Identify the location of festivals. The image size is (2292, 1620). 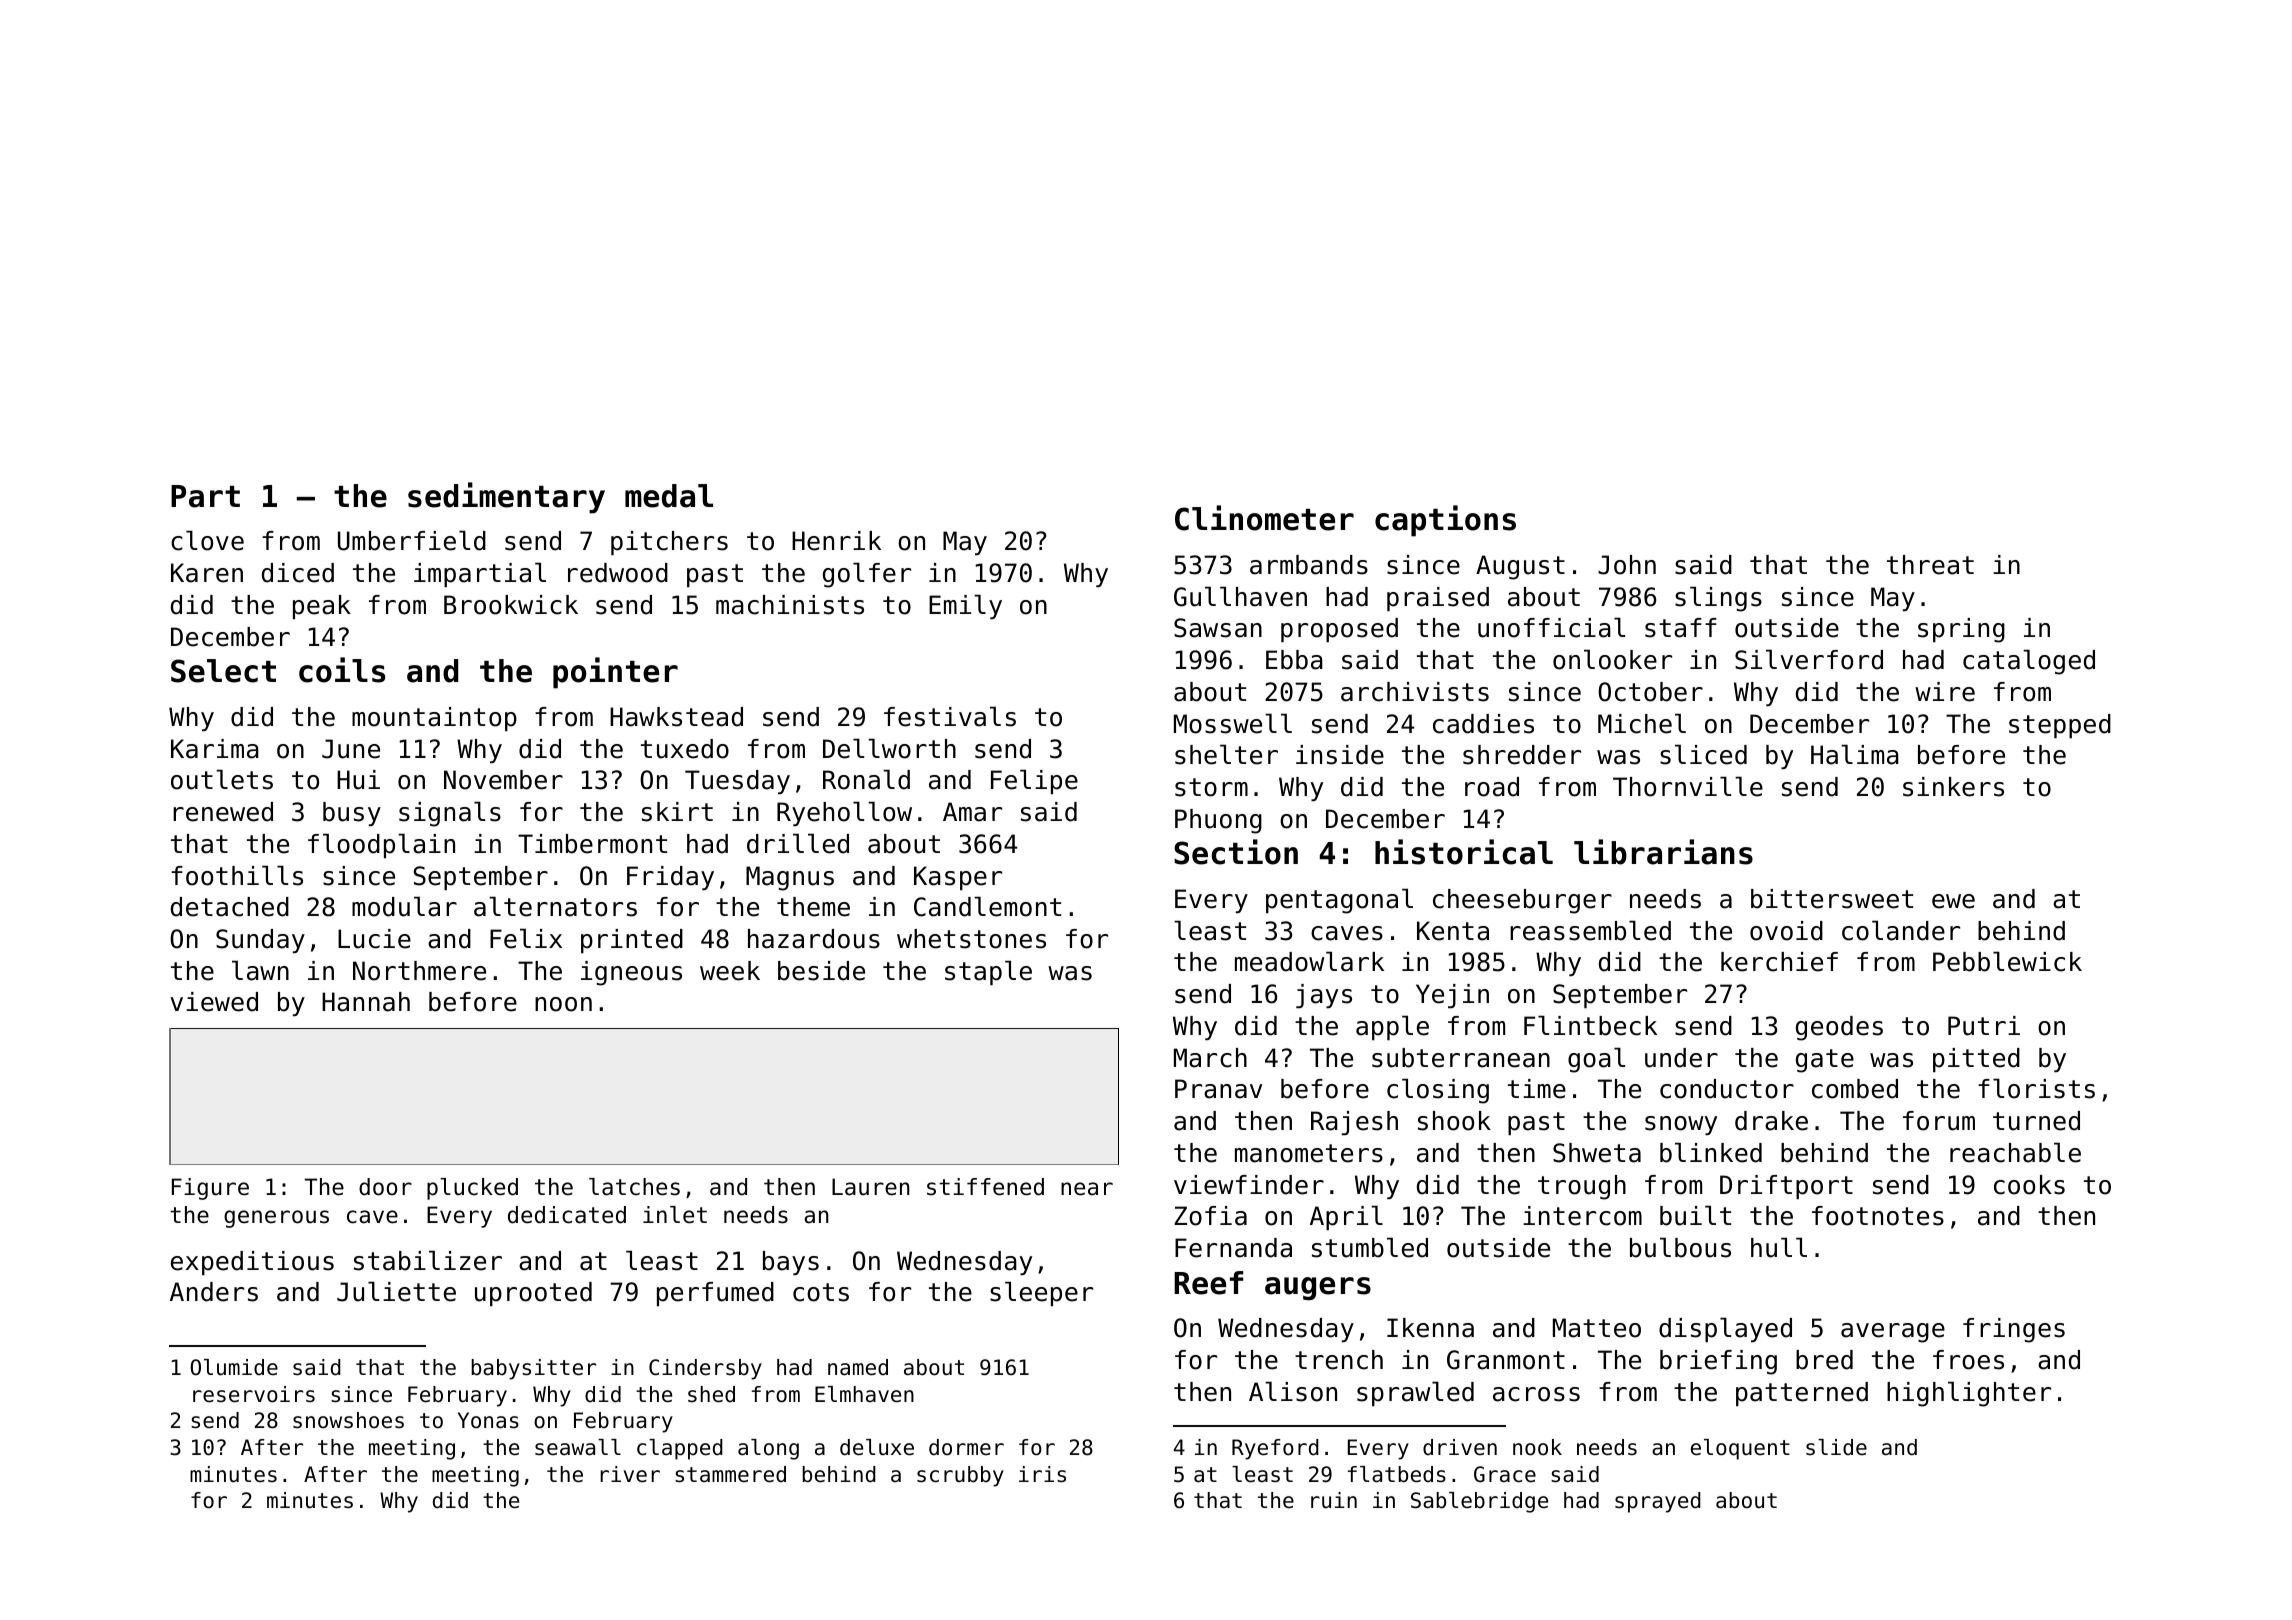
(950, 716).
